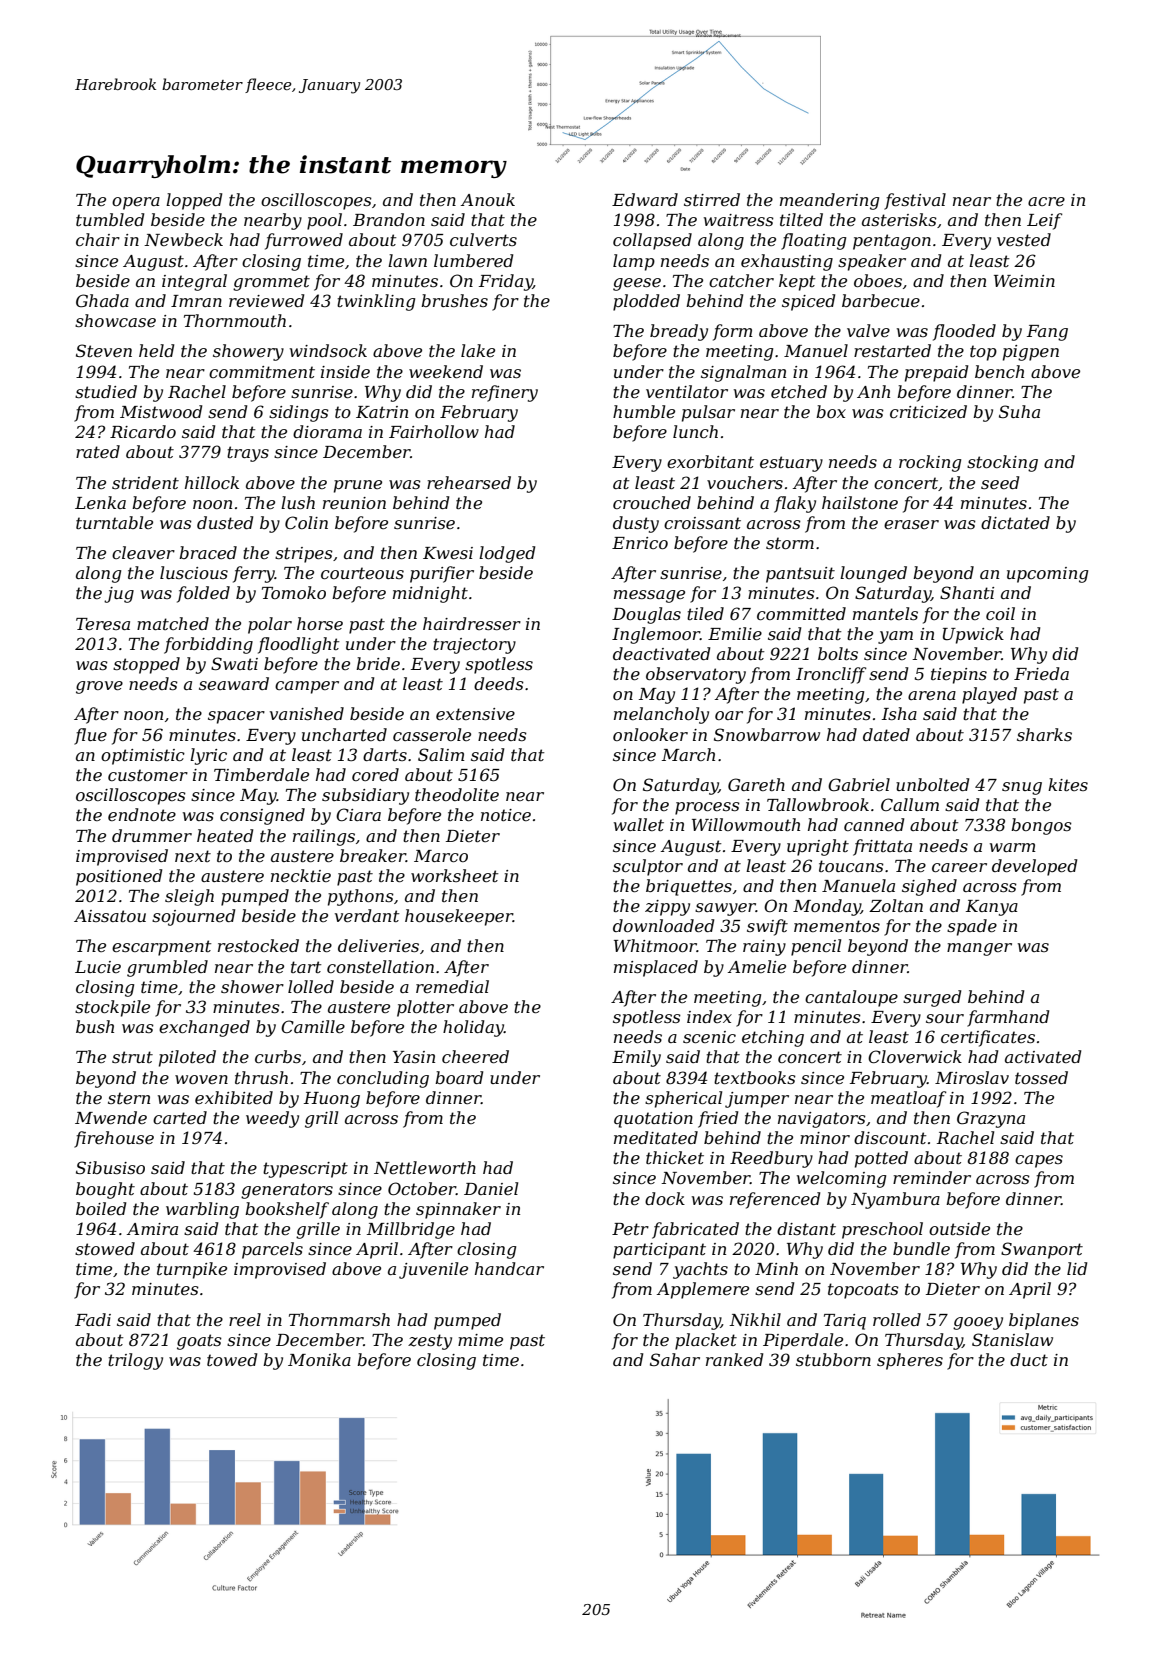 Image resolution: width=1165 pixels, height=1654 pixels. I want to click on opera, so click(136, 203).
